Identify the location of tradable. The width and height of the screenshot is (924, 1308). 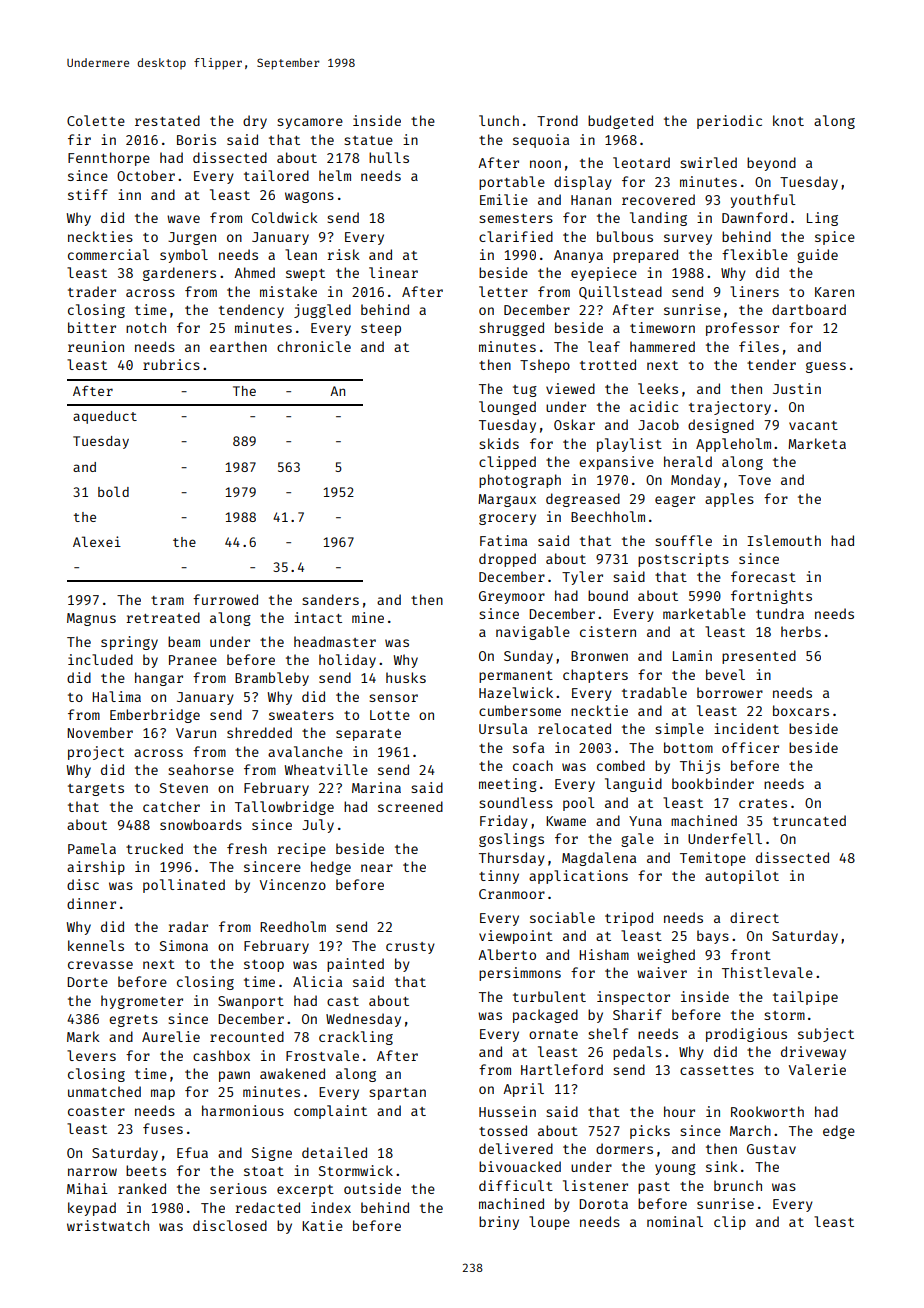
(654, 692).
